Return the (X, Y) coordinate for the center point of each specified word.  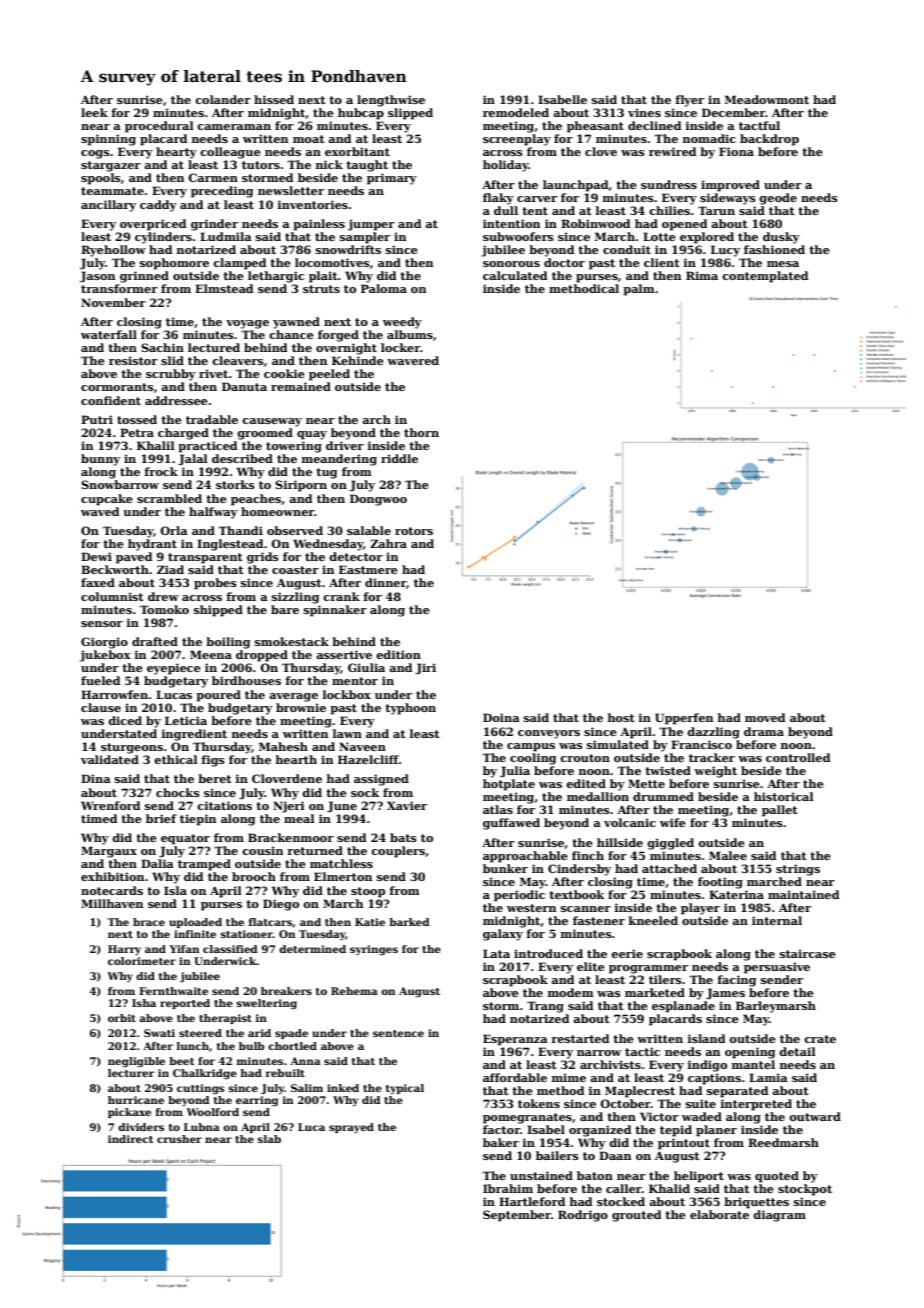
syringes (374, 950)
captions (714, 1079)
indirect (130, 1139)
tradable (212, 419)
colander (223, 99)
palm (639, 290)
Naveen (362, 746)
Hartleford (532, 1201)
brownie (301, 707)
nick (329, 164)
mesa (783, 264)
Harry (124, 950)
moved (765, 717)
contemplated (765, 277)
